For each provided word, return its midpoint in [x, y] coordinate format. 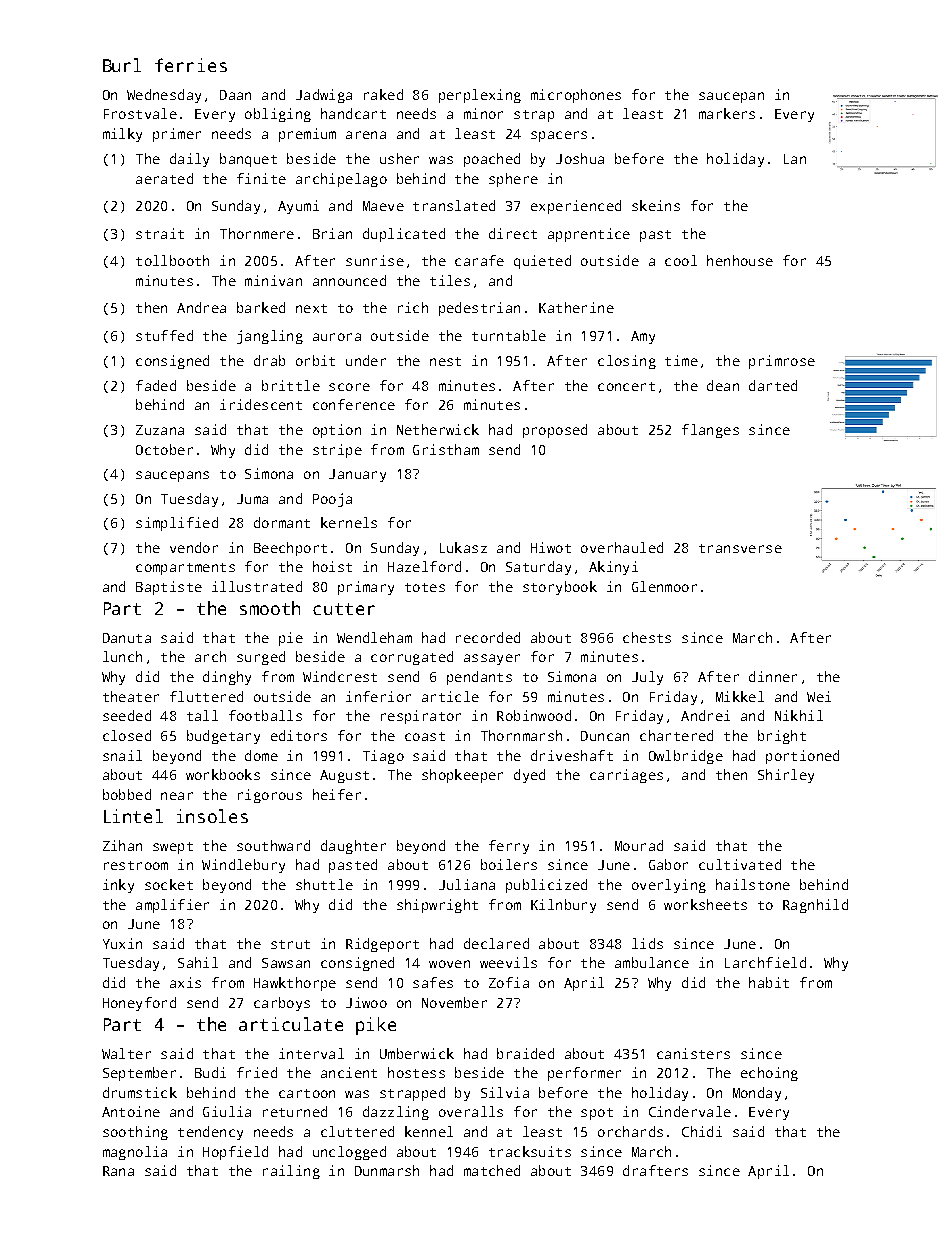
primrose [782, 362]
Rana [118, 1171]
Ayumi [298, 207]
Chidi [702, 1131]
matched [492, 1170]
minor [483, 113]
